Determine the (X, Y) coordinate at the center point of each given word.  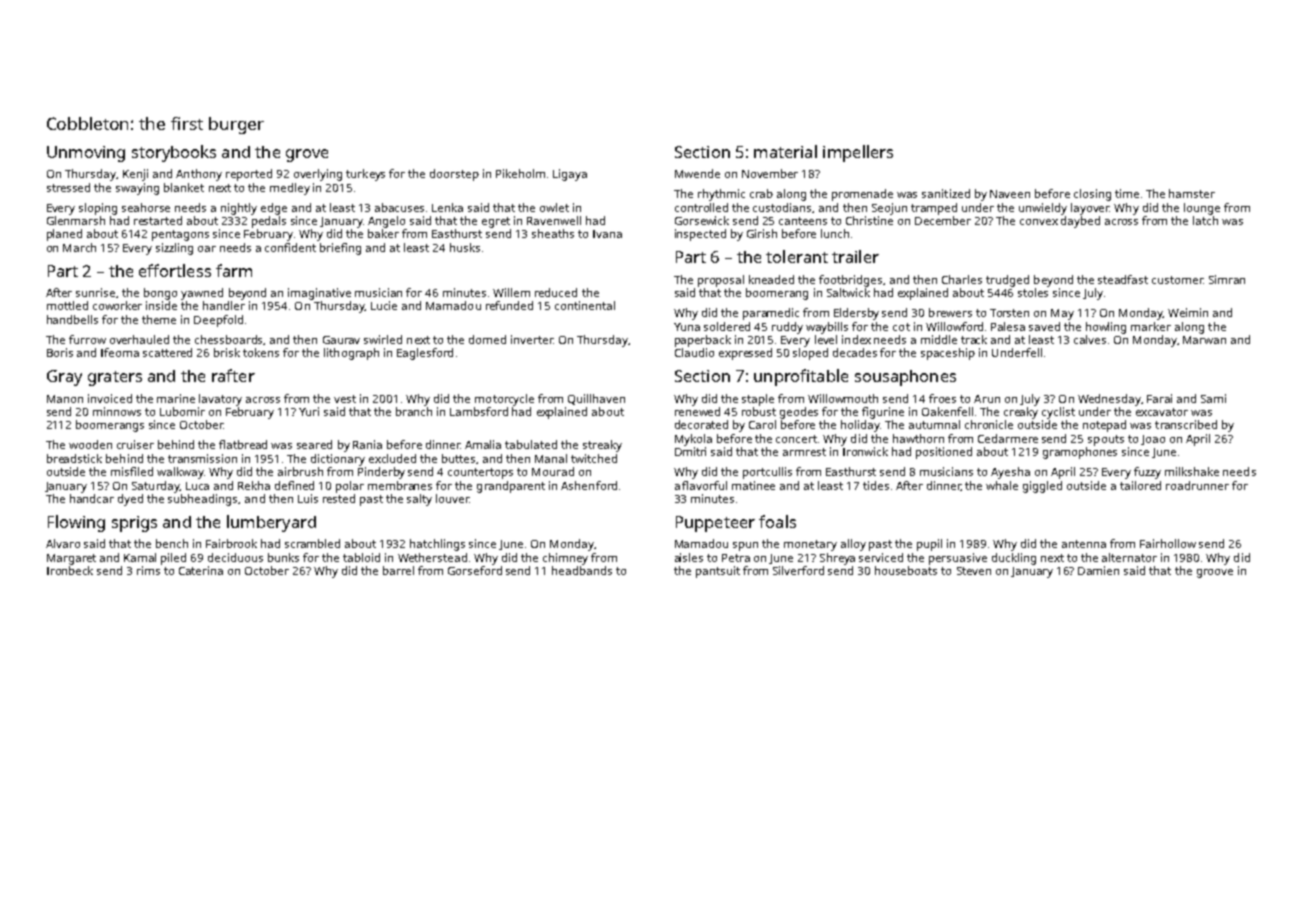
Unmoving (86, 154)
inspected (700, 235)
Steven (974, 571)
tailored (1140, 485)
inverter (532, 339)
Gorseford (475, 570)
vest (345, 399)
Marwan (1204, 340)
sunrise (95, 292)
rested (339, 498)
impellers (858, 153)
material (785, 151)
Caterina (201, 570)
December (943, 220)
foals (777, 521)
